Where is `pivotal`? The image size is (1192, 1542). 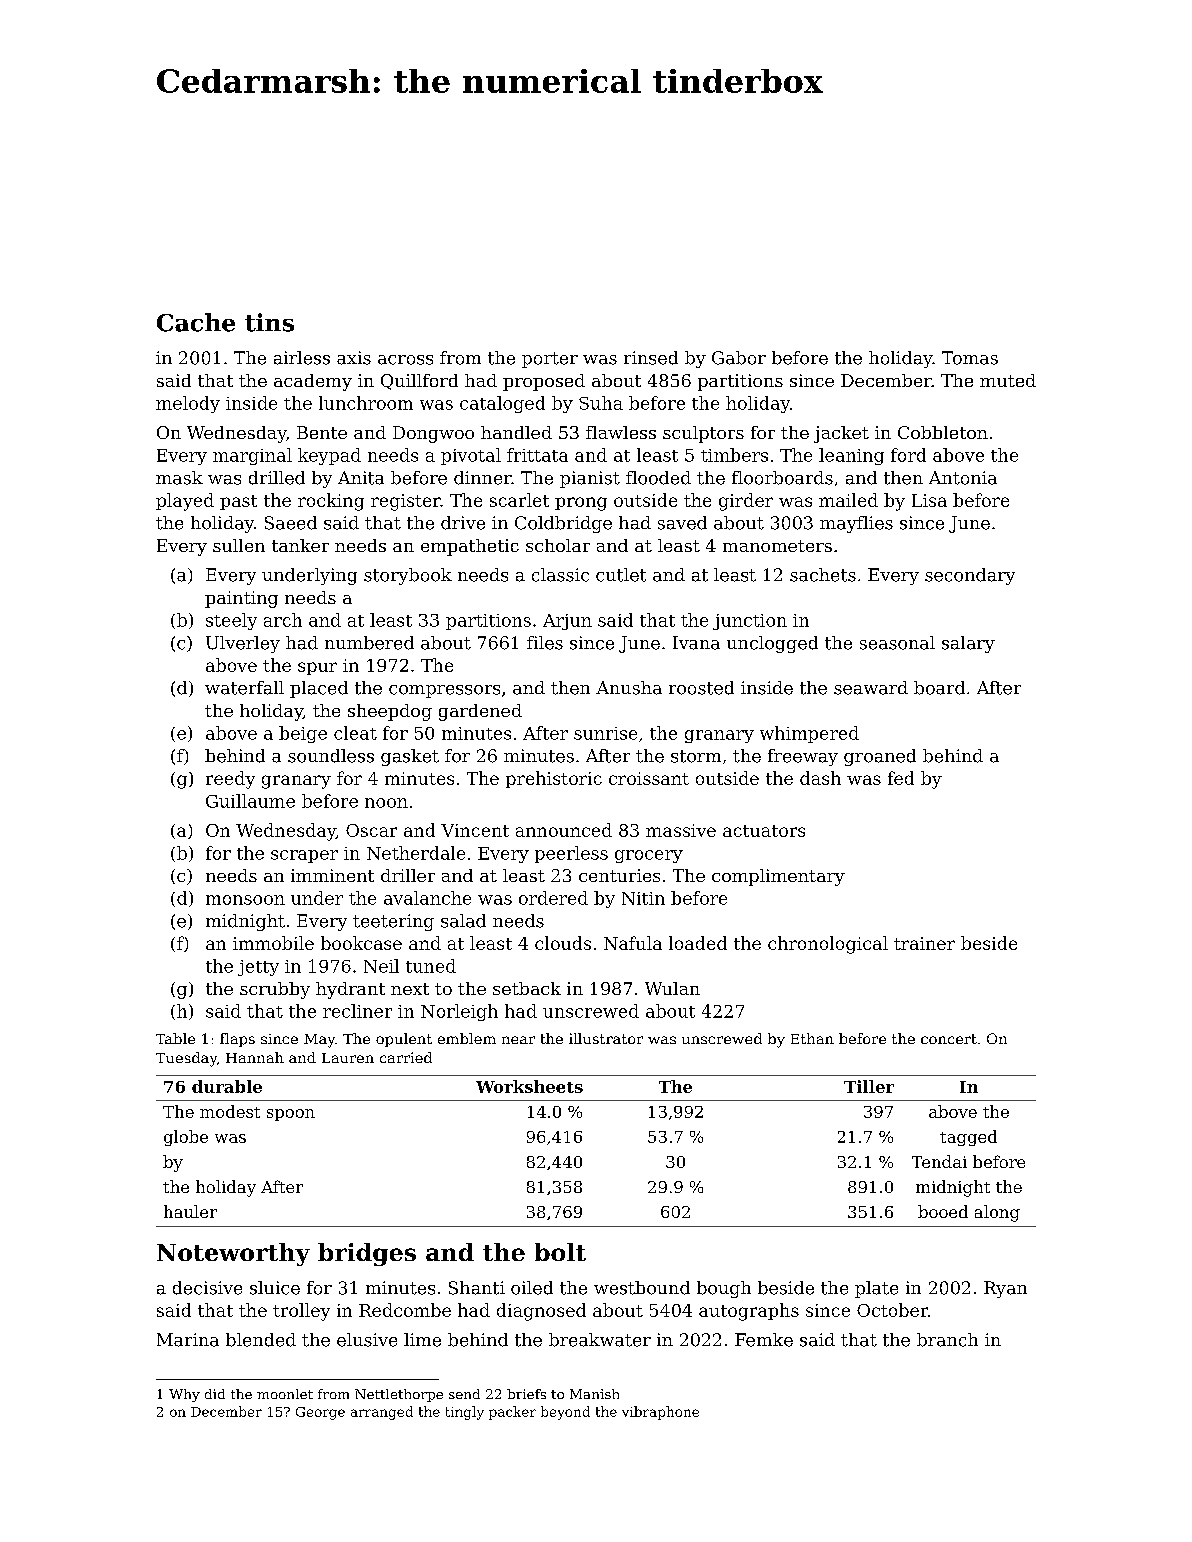
pivotal is located at coordinates (471, 456).
